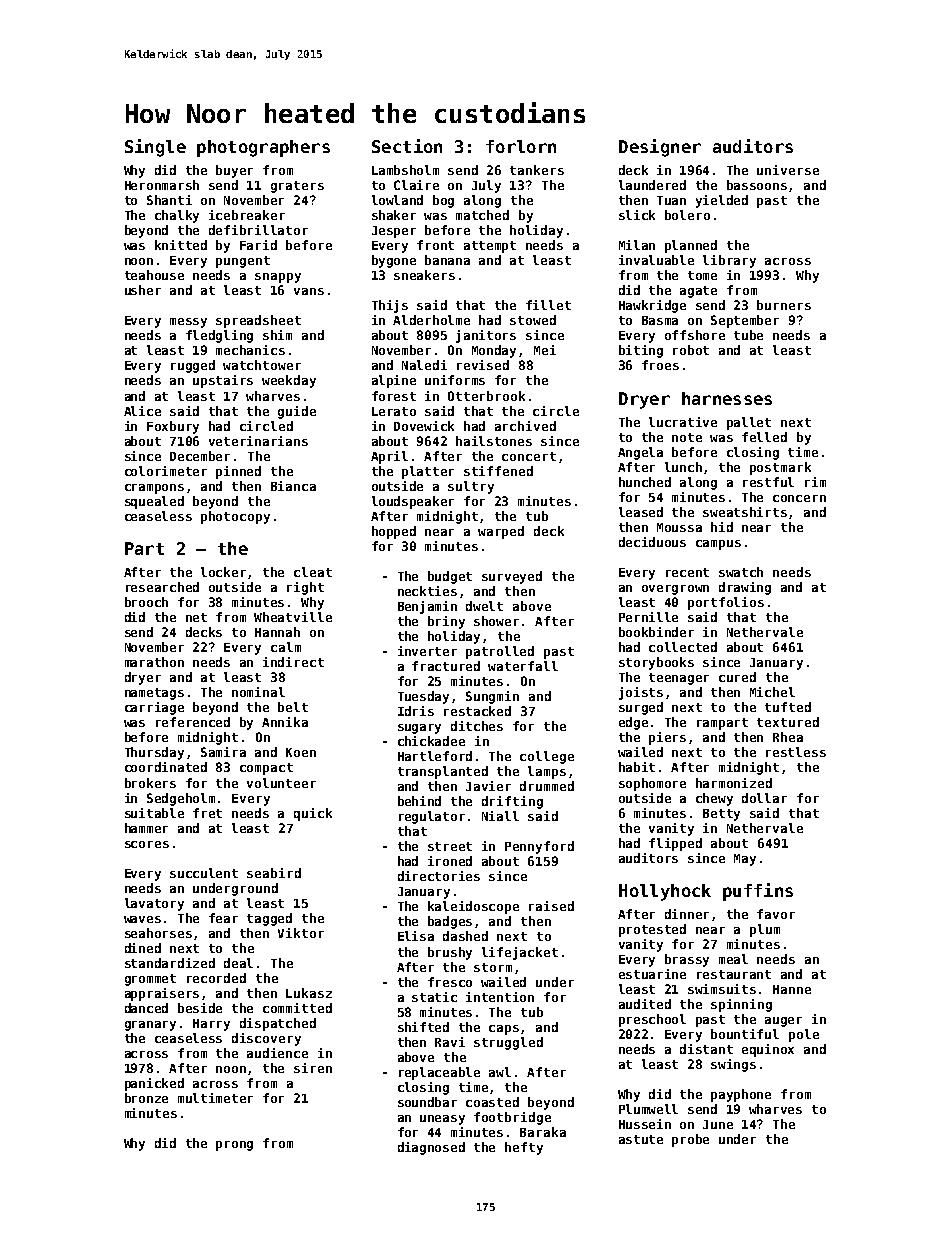 The image size is (952, 1233). What do you see at coordinates (247, 215) in the screenshot?
I see `icebreaker` at bounding box center [247, 215].
